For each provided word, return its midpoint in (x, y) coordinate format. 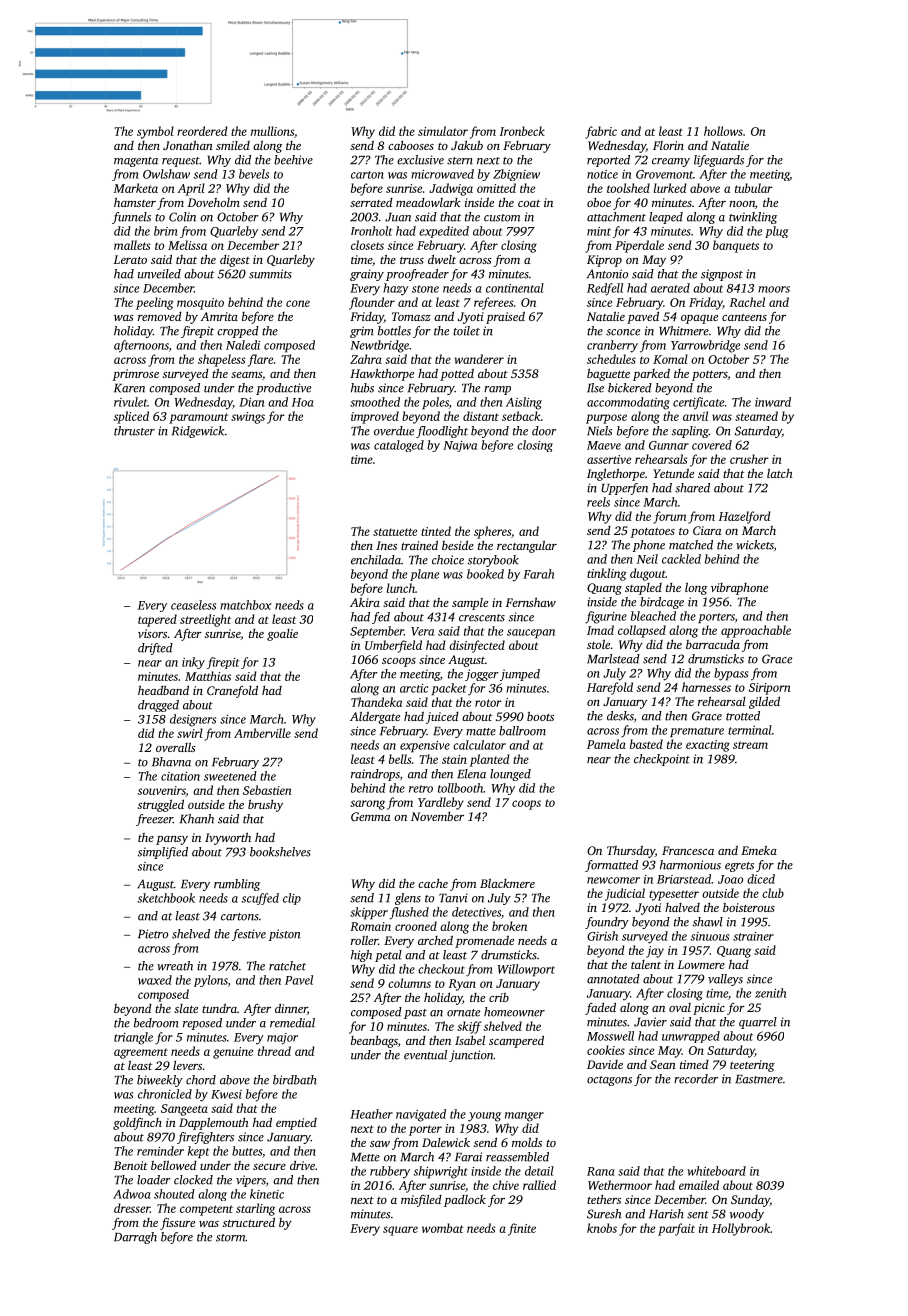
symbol (155, 132)
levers (187, 1065)
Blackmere (507, 883)
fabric (601, 132)
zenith (770, 993)
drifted (155, 649)
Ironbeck (522, 131)
